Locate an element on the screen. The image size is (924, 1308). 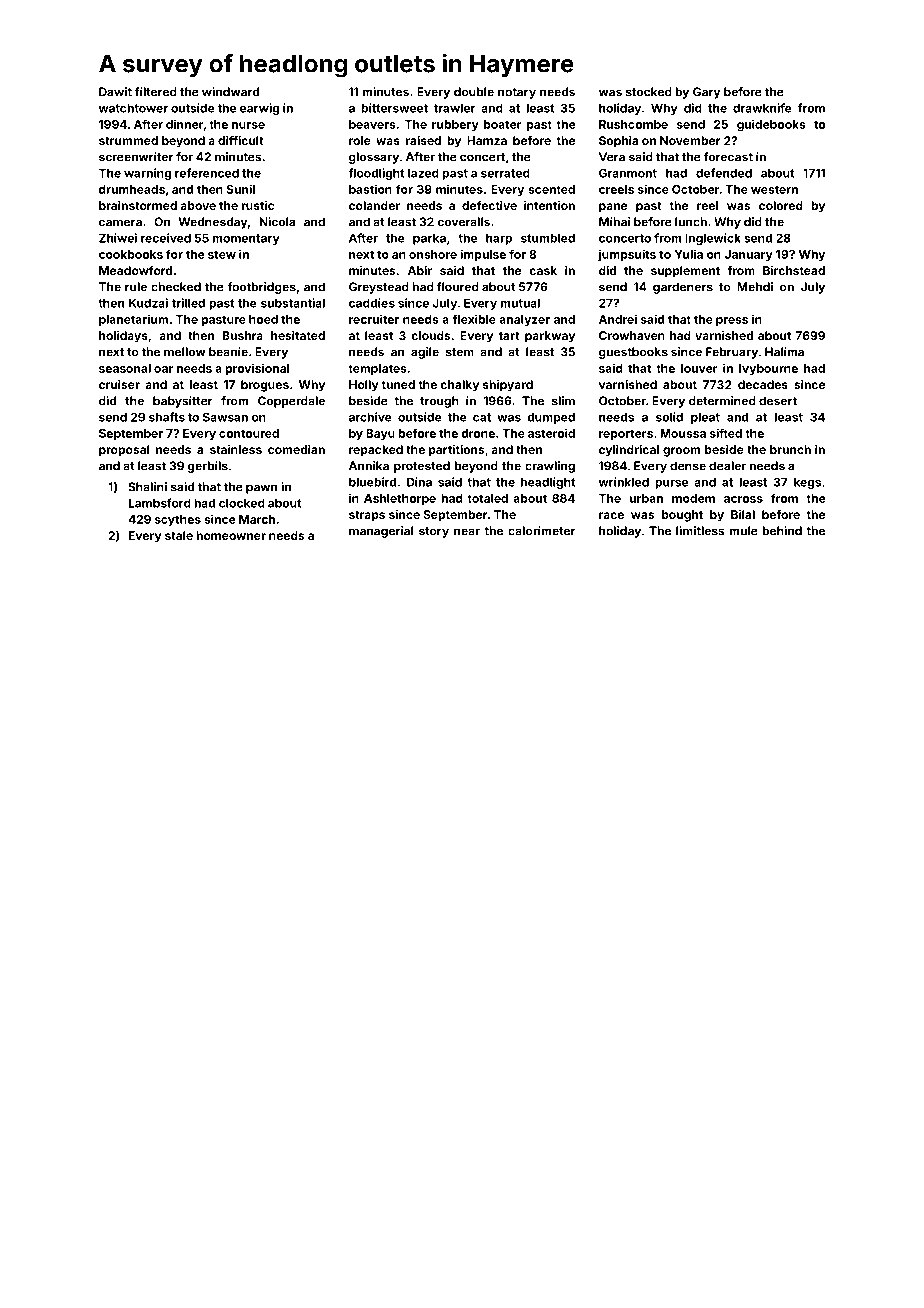
parka is located at coordinates (429, 239).
